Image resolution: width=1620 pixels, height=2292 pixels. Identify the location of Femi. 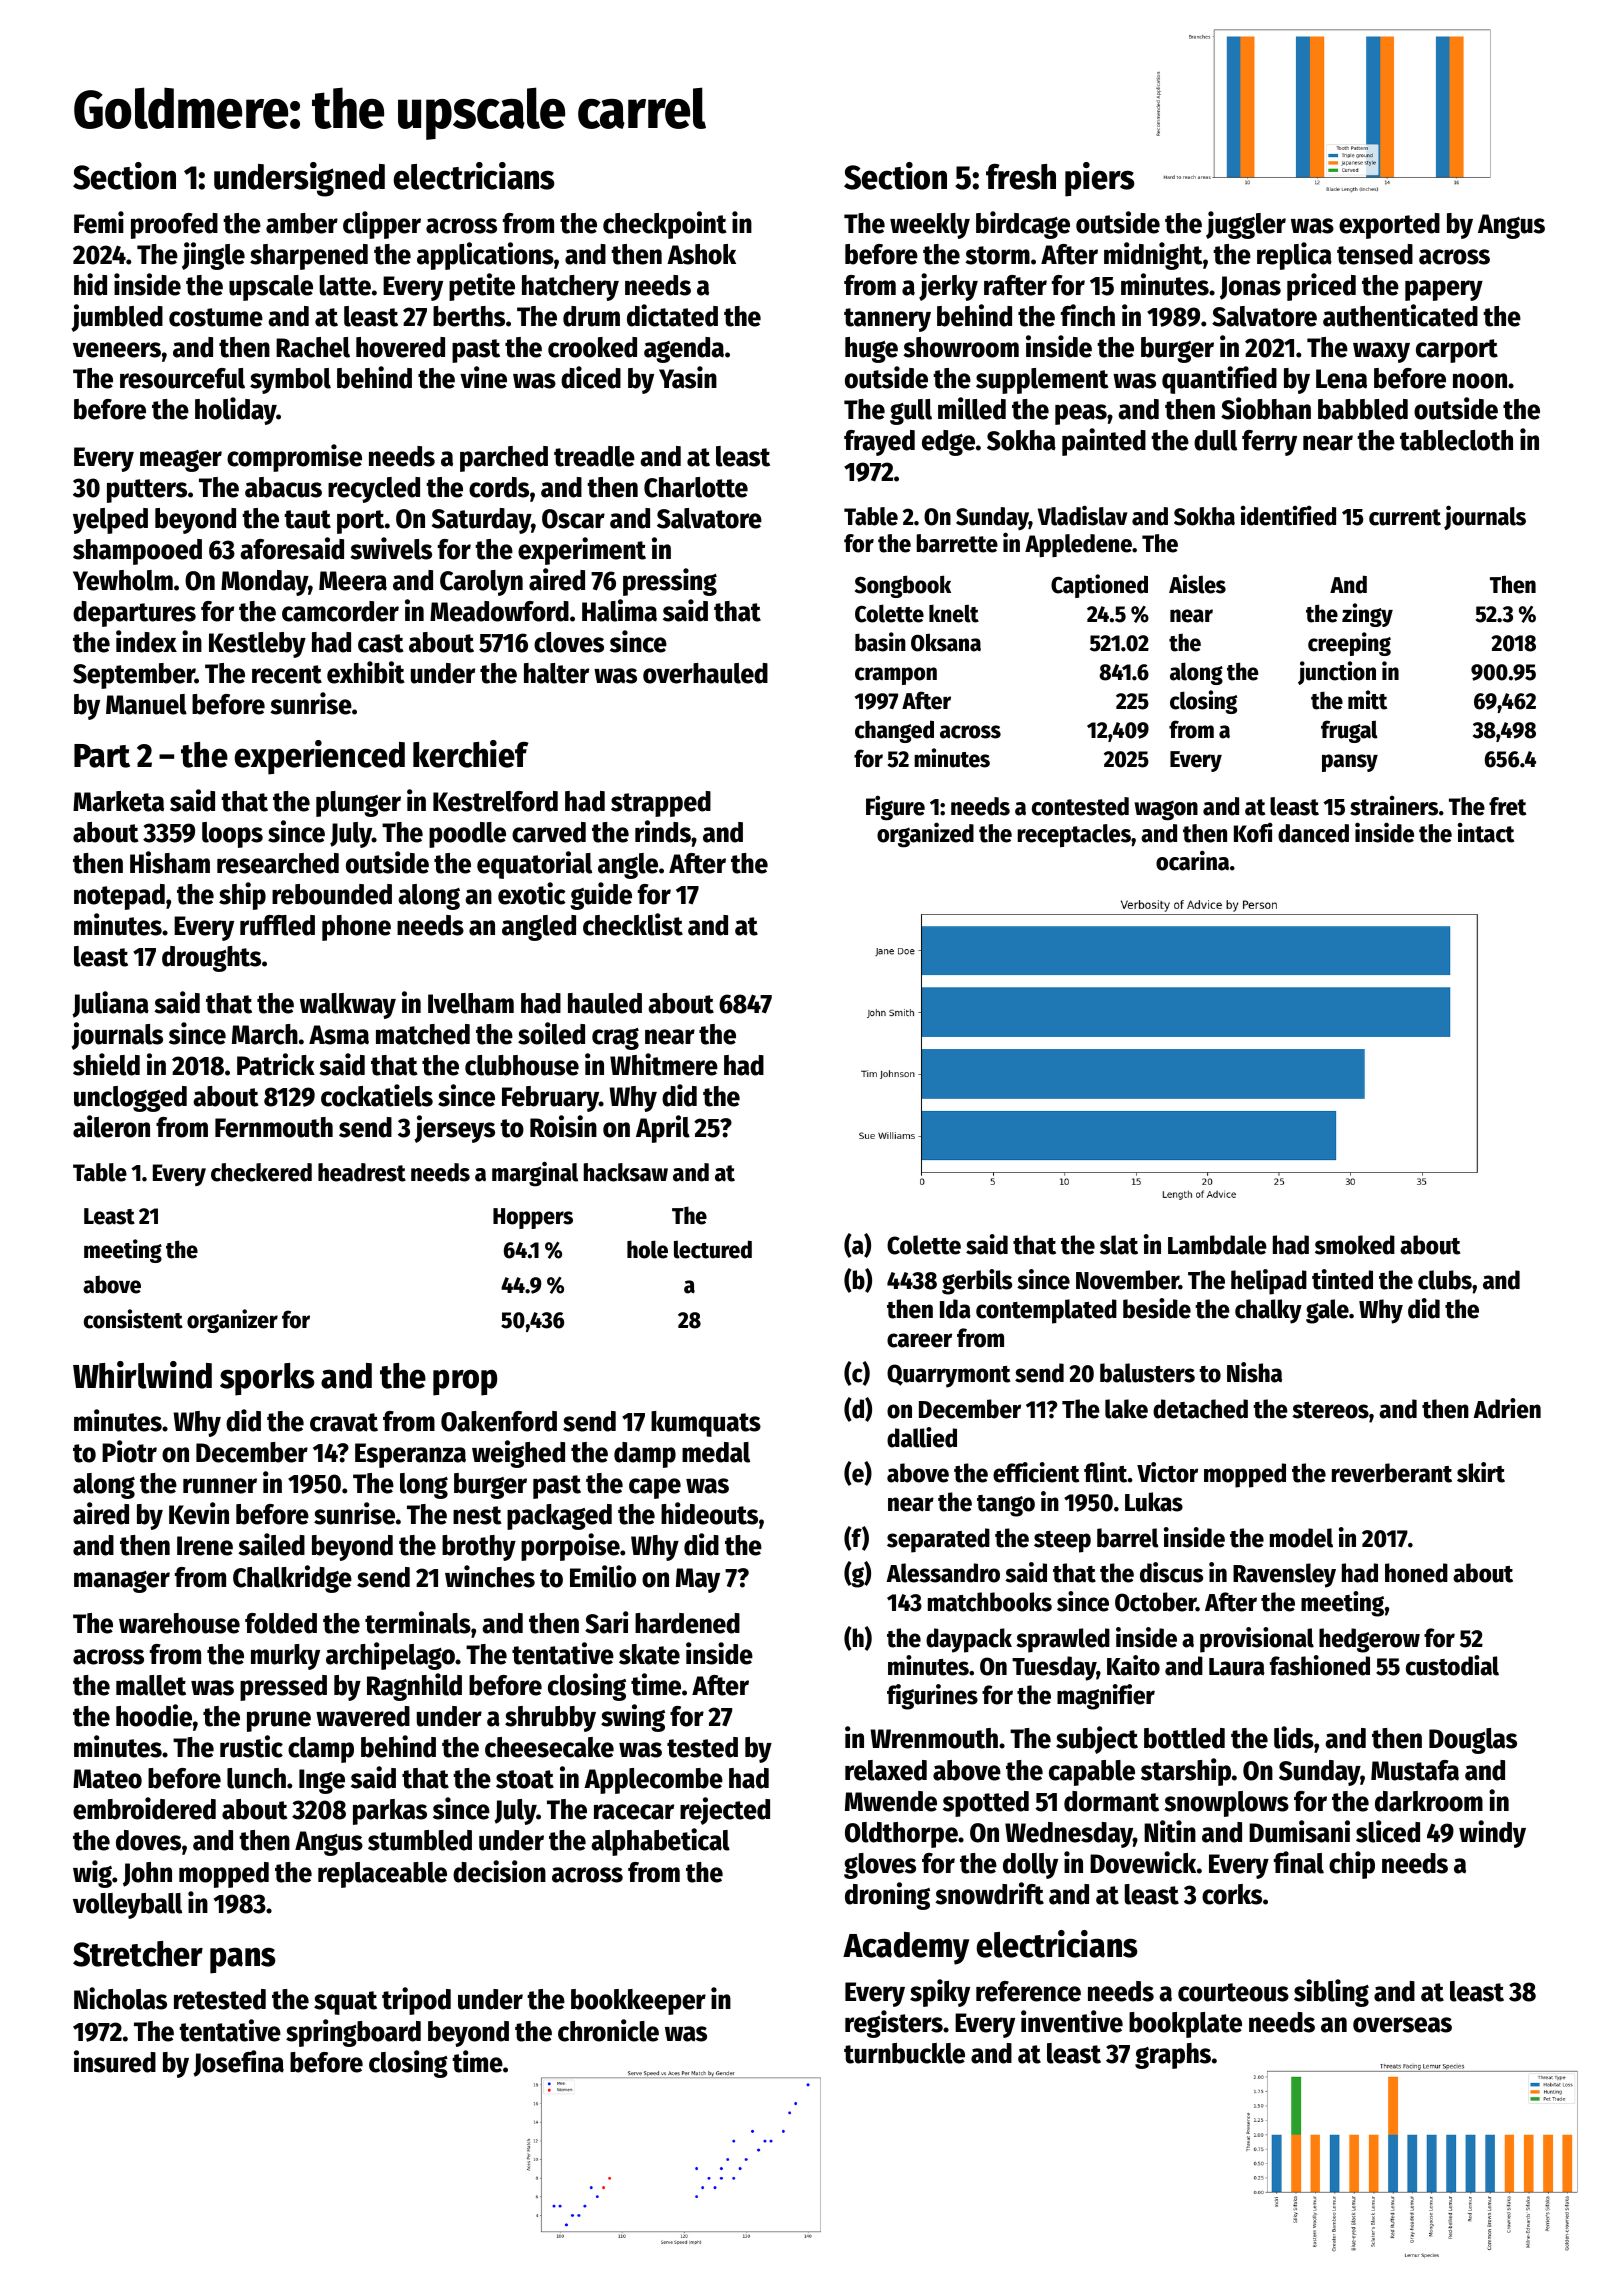
(99, 222).
